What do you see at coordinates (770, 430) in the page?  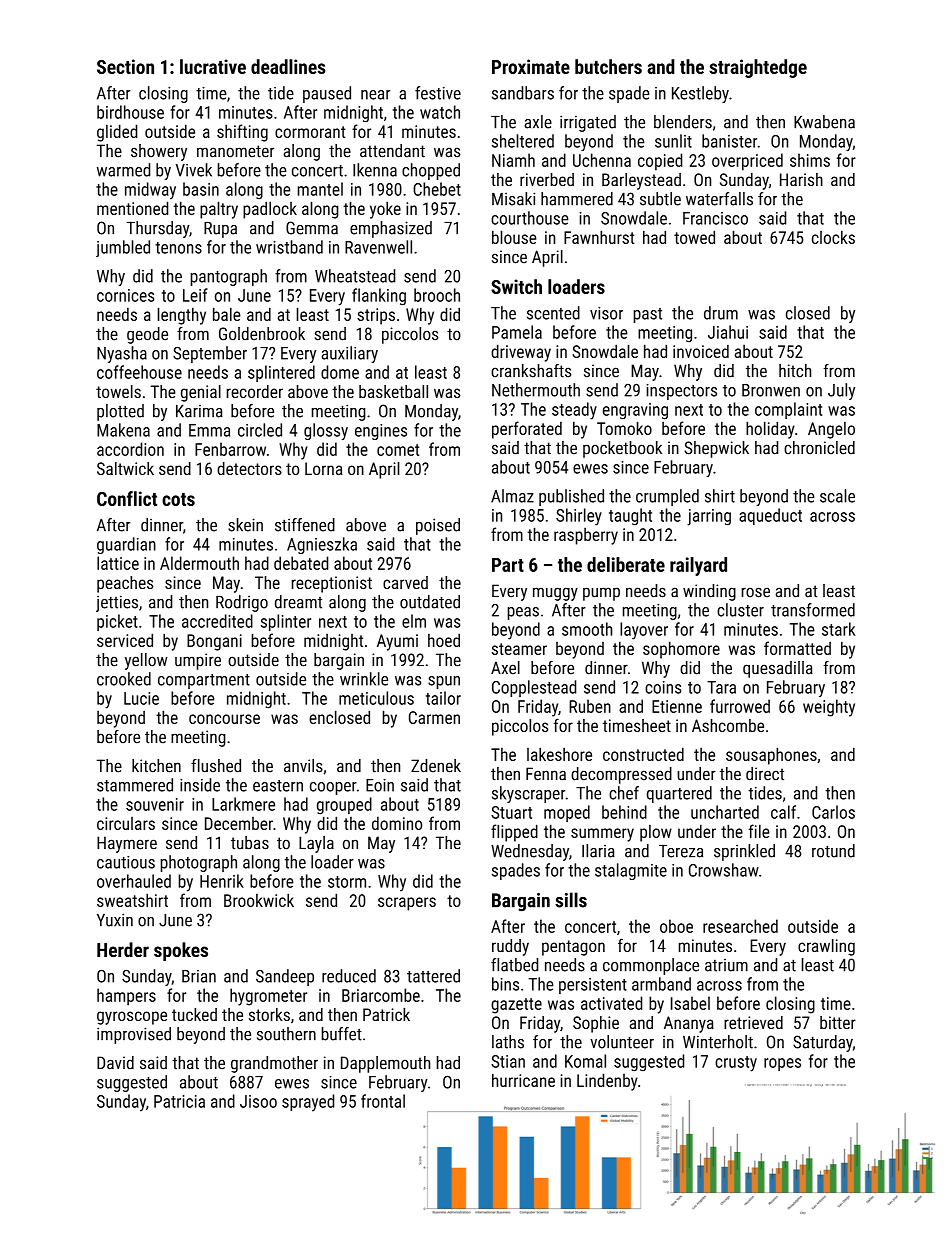 I see `holiday` at bounding box center [770, 430].
